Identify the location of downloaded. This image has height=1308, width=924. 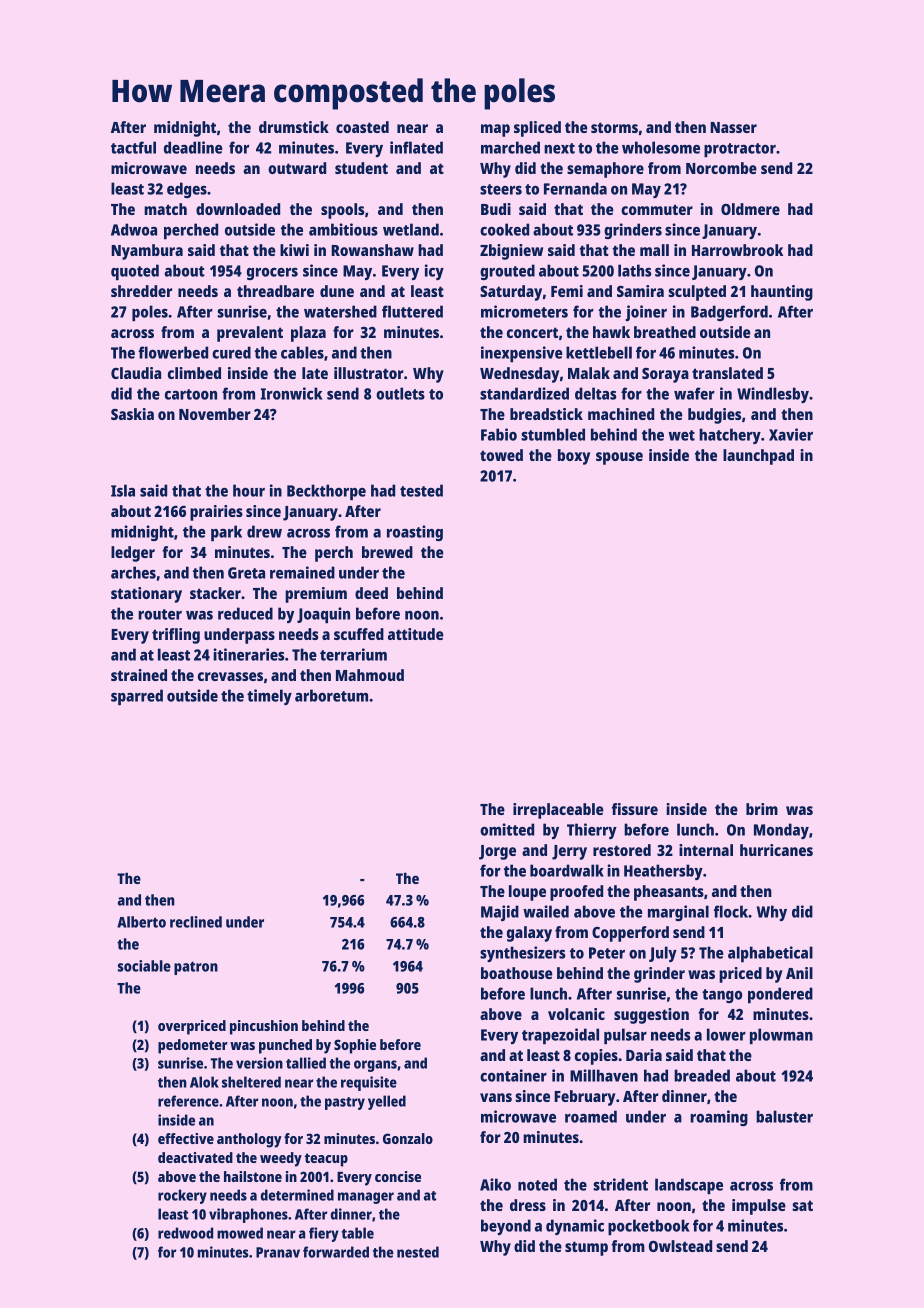
(238, 209).
